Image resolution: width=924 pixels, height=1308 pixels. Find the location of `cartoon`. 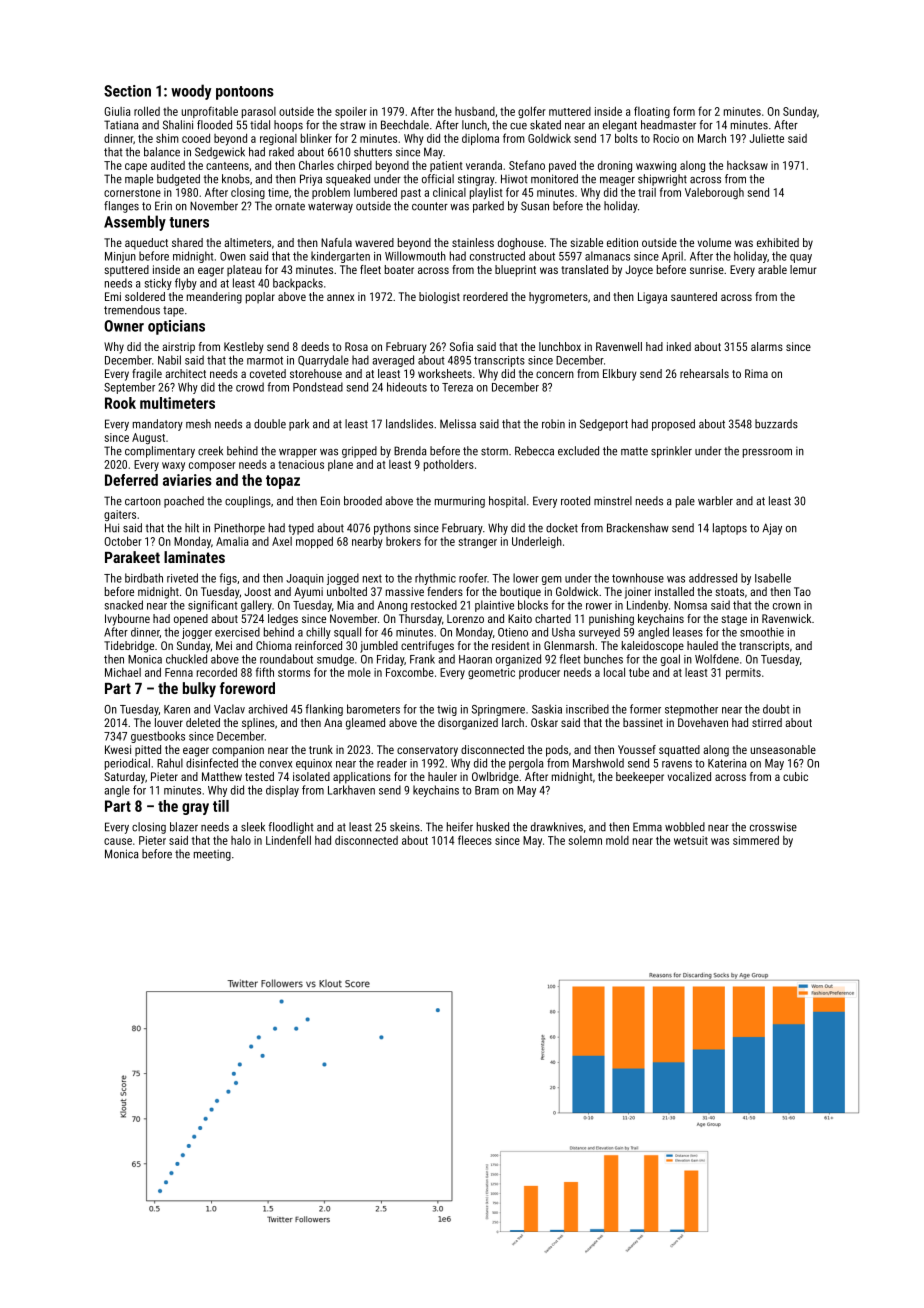

cartoon is located at coordinates (143, 501).
